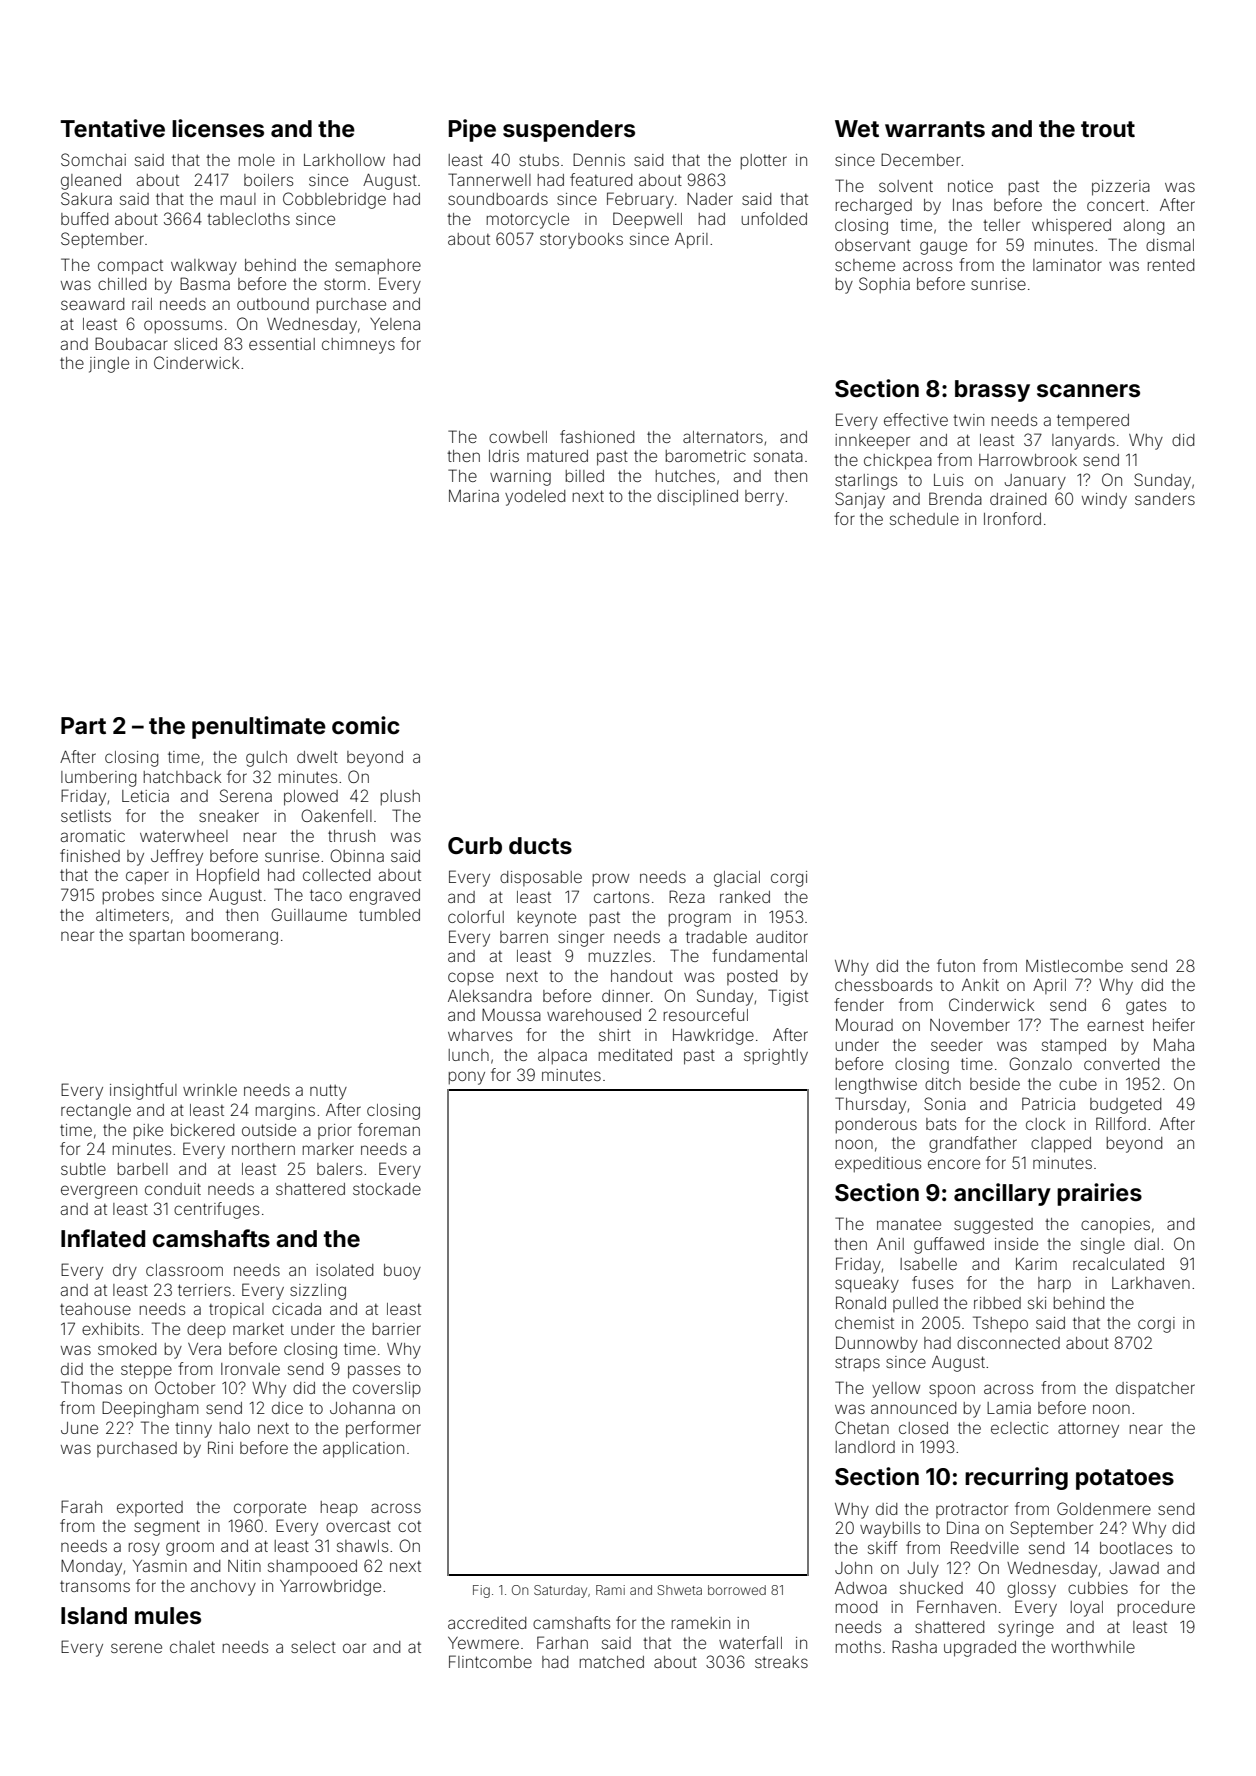 Image resolution: width=1256 pixels, height=1776 pixels. Describe the element at coordinates (781, 1662) in the screenshot. I see `streaks` at that location.
